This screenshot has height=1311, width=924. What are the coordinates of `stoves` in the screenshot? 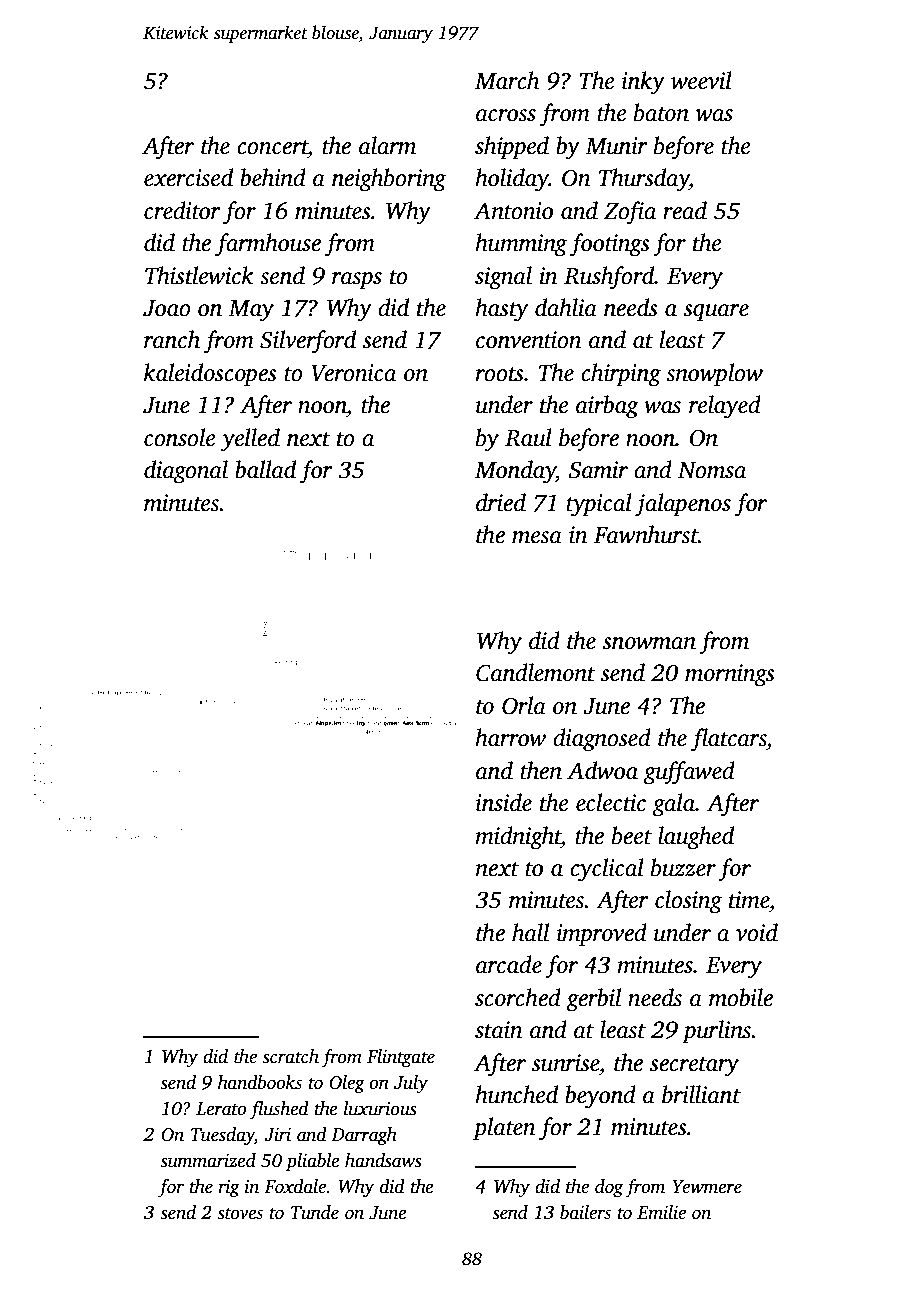 It's located at (240, 1214).
